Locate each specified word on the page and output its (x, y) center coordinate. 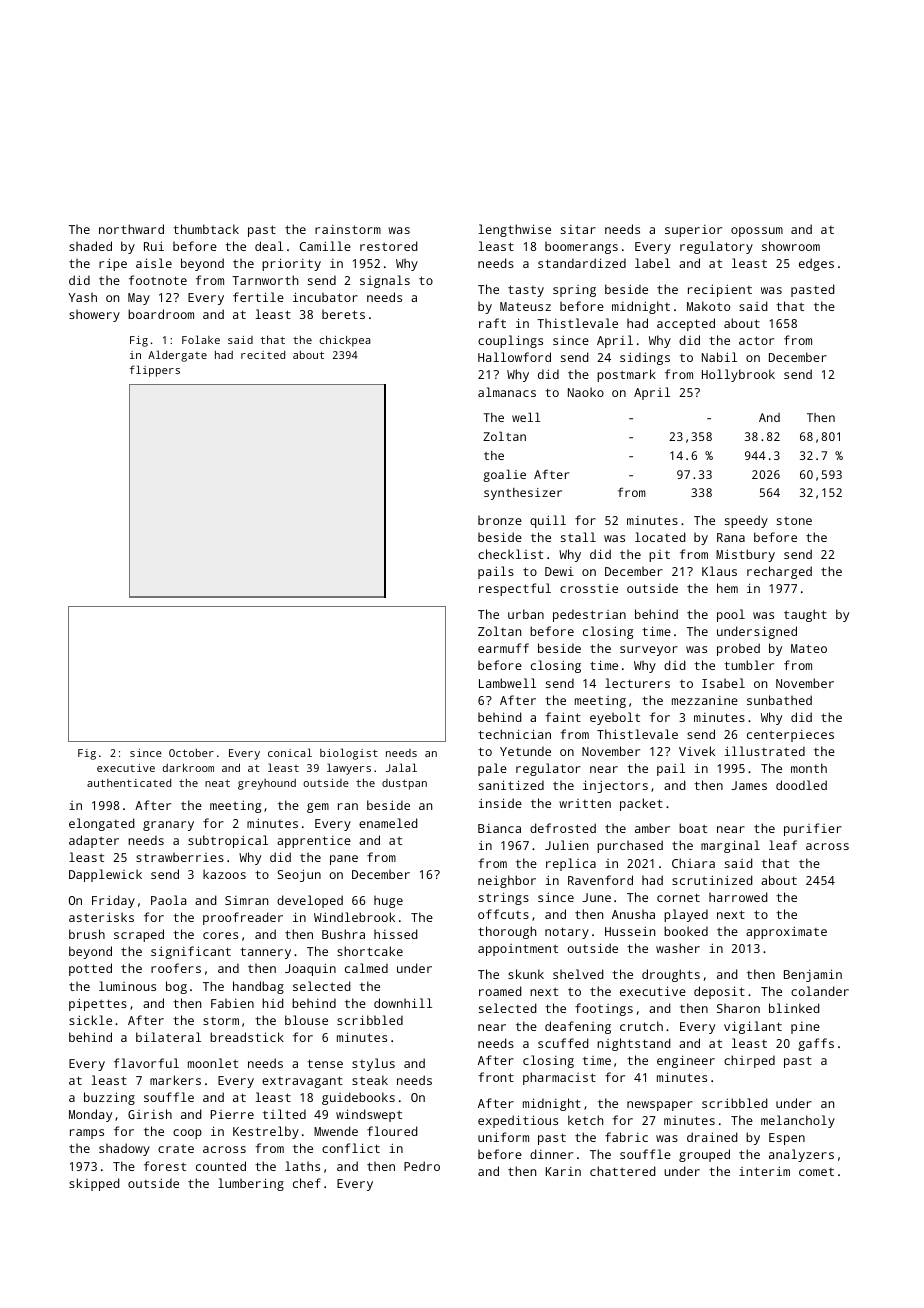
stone (794, 520)
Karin (563, 1171)
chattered (623, 1171)
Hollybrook (738, 375)
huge (388, 901)
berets (343, 314)
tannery (265, 953)
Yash (82, 297)
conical (290, 752)
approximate (786, 932)
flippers (155, 371)
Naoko (586, 392)
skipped (94, 1184)
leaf (783, 845)
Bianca (499, 828)
